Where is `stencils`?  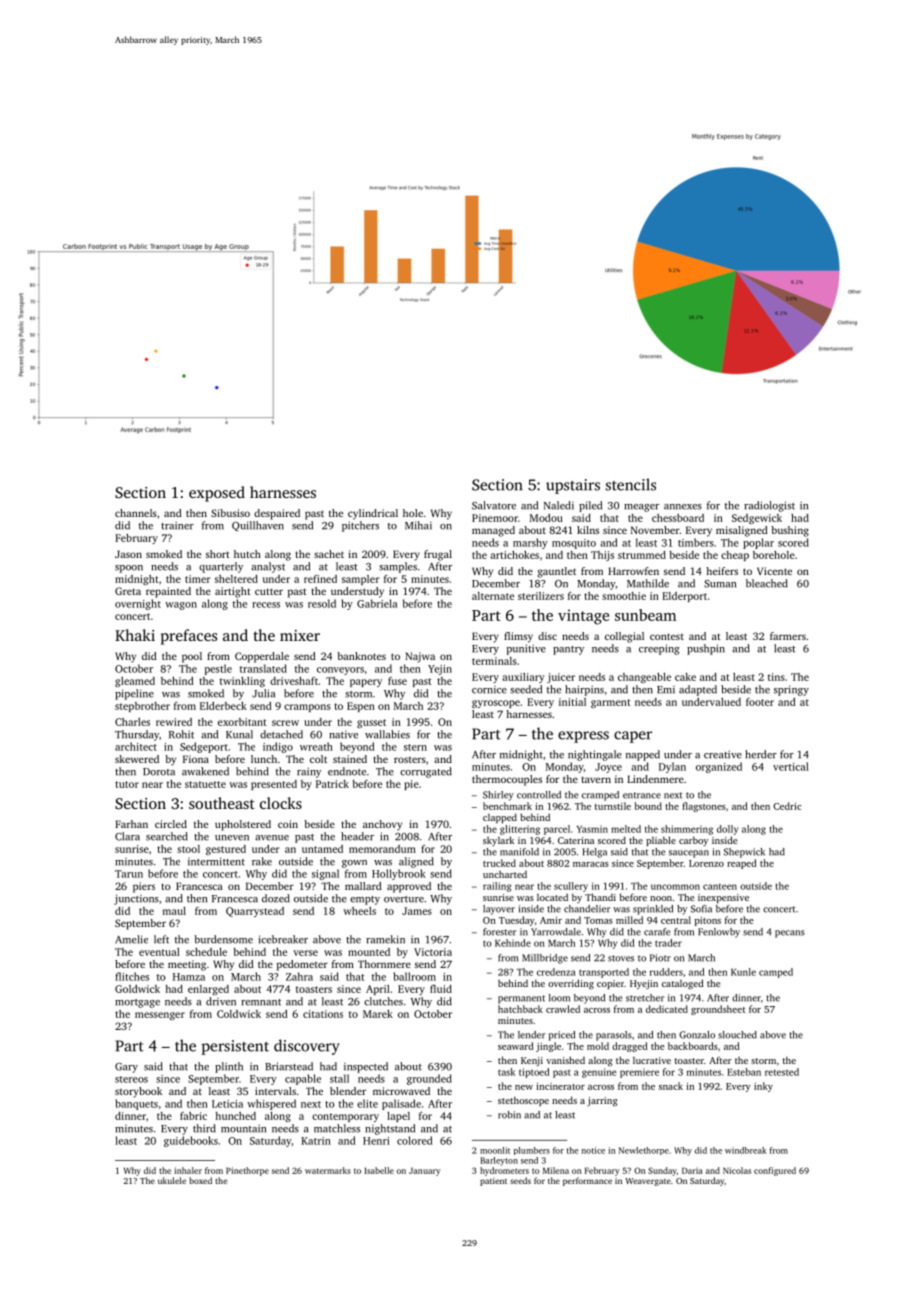
stencils is located at coordinates (631, 484).
